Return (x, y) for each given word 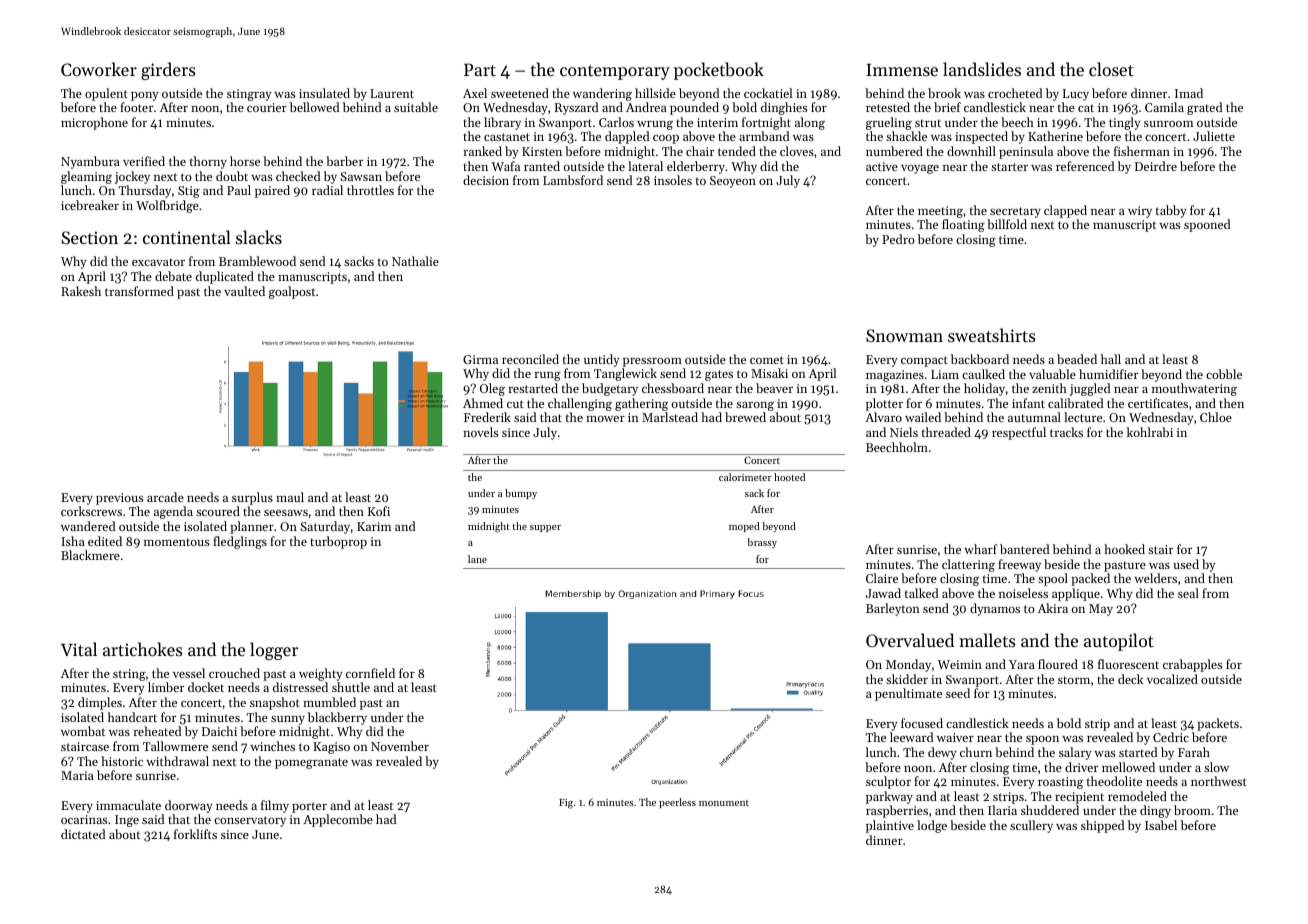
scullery (1031, 826)
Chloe (1216, 417)
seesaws (286, 513)
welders (1155, 578)
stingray (249, 95)
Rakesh (81, 291)
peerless (677, 803)
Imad (1189, 93)
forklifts (195, 834)
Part (480, 69)
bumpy (521, 494)
